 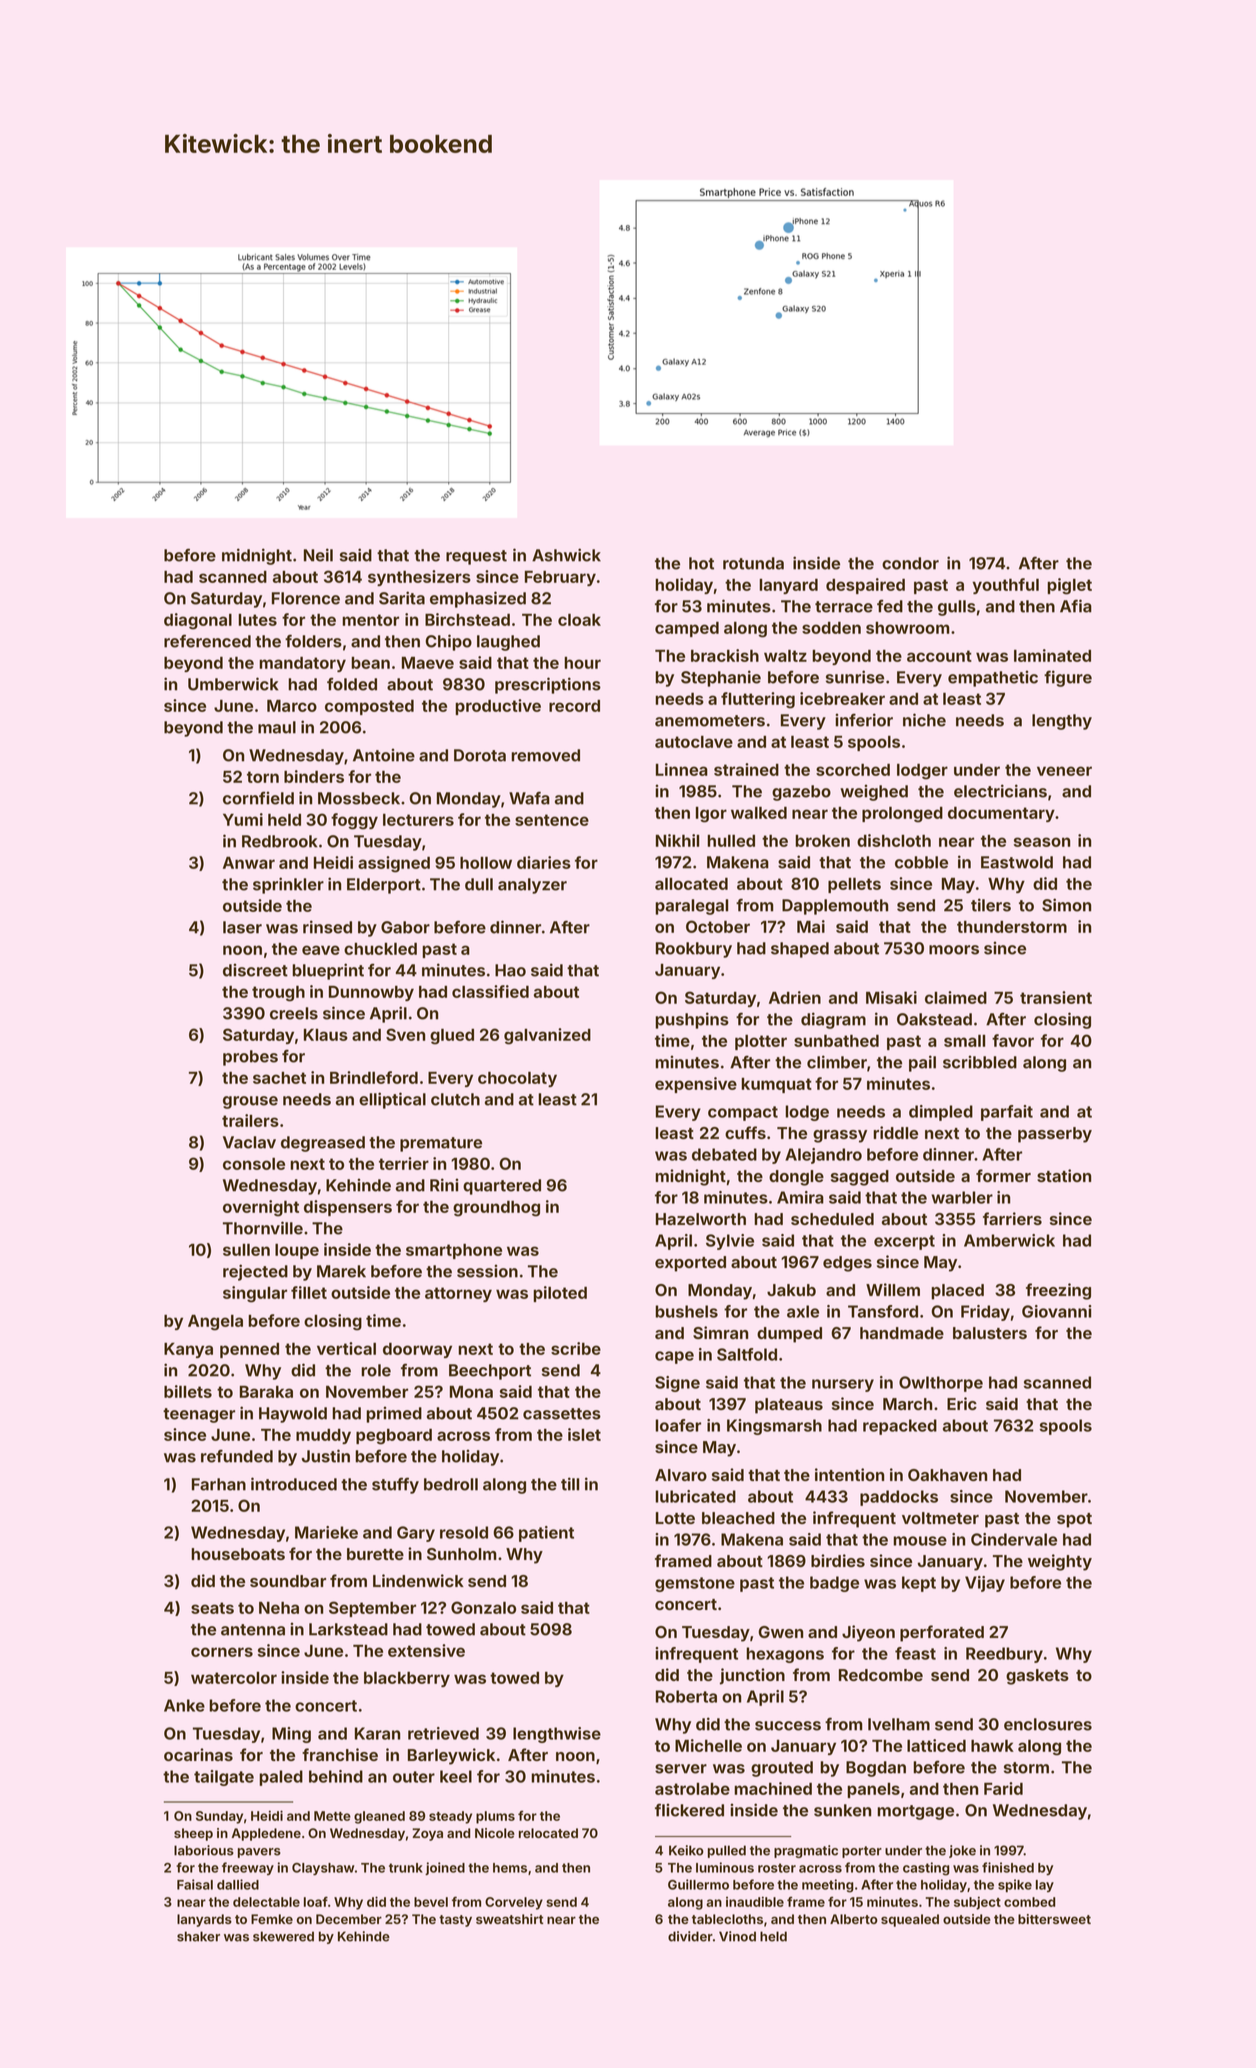 I want to click on cape, so click(x=674, y=1357).
